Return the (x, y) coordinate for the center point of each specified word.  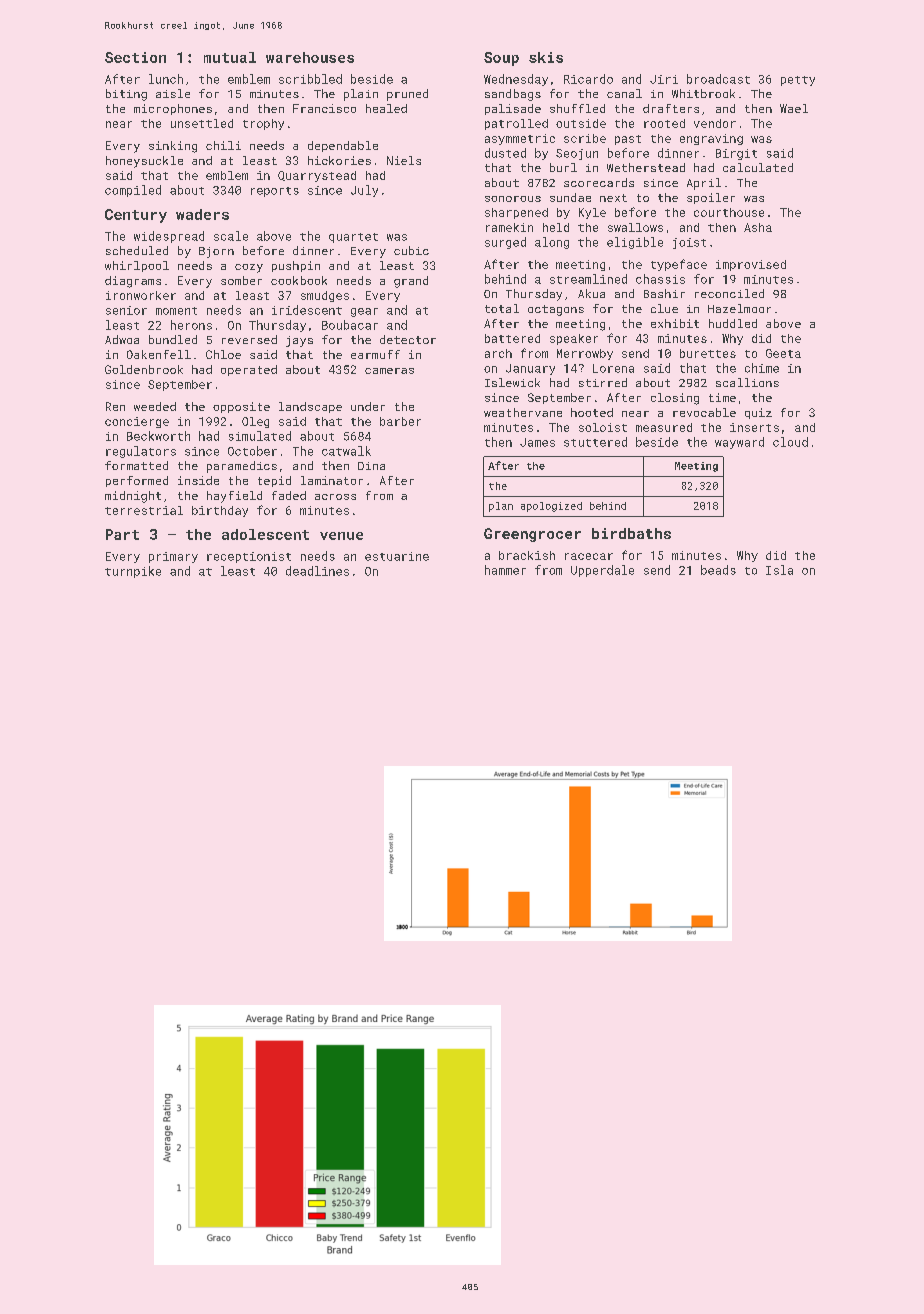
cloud (790, 442)
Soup (501, 59)
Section (135, 57)
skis (546, 57)
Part (122, 534)
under (368, 406)
